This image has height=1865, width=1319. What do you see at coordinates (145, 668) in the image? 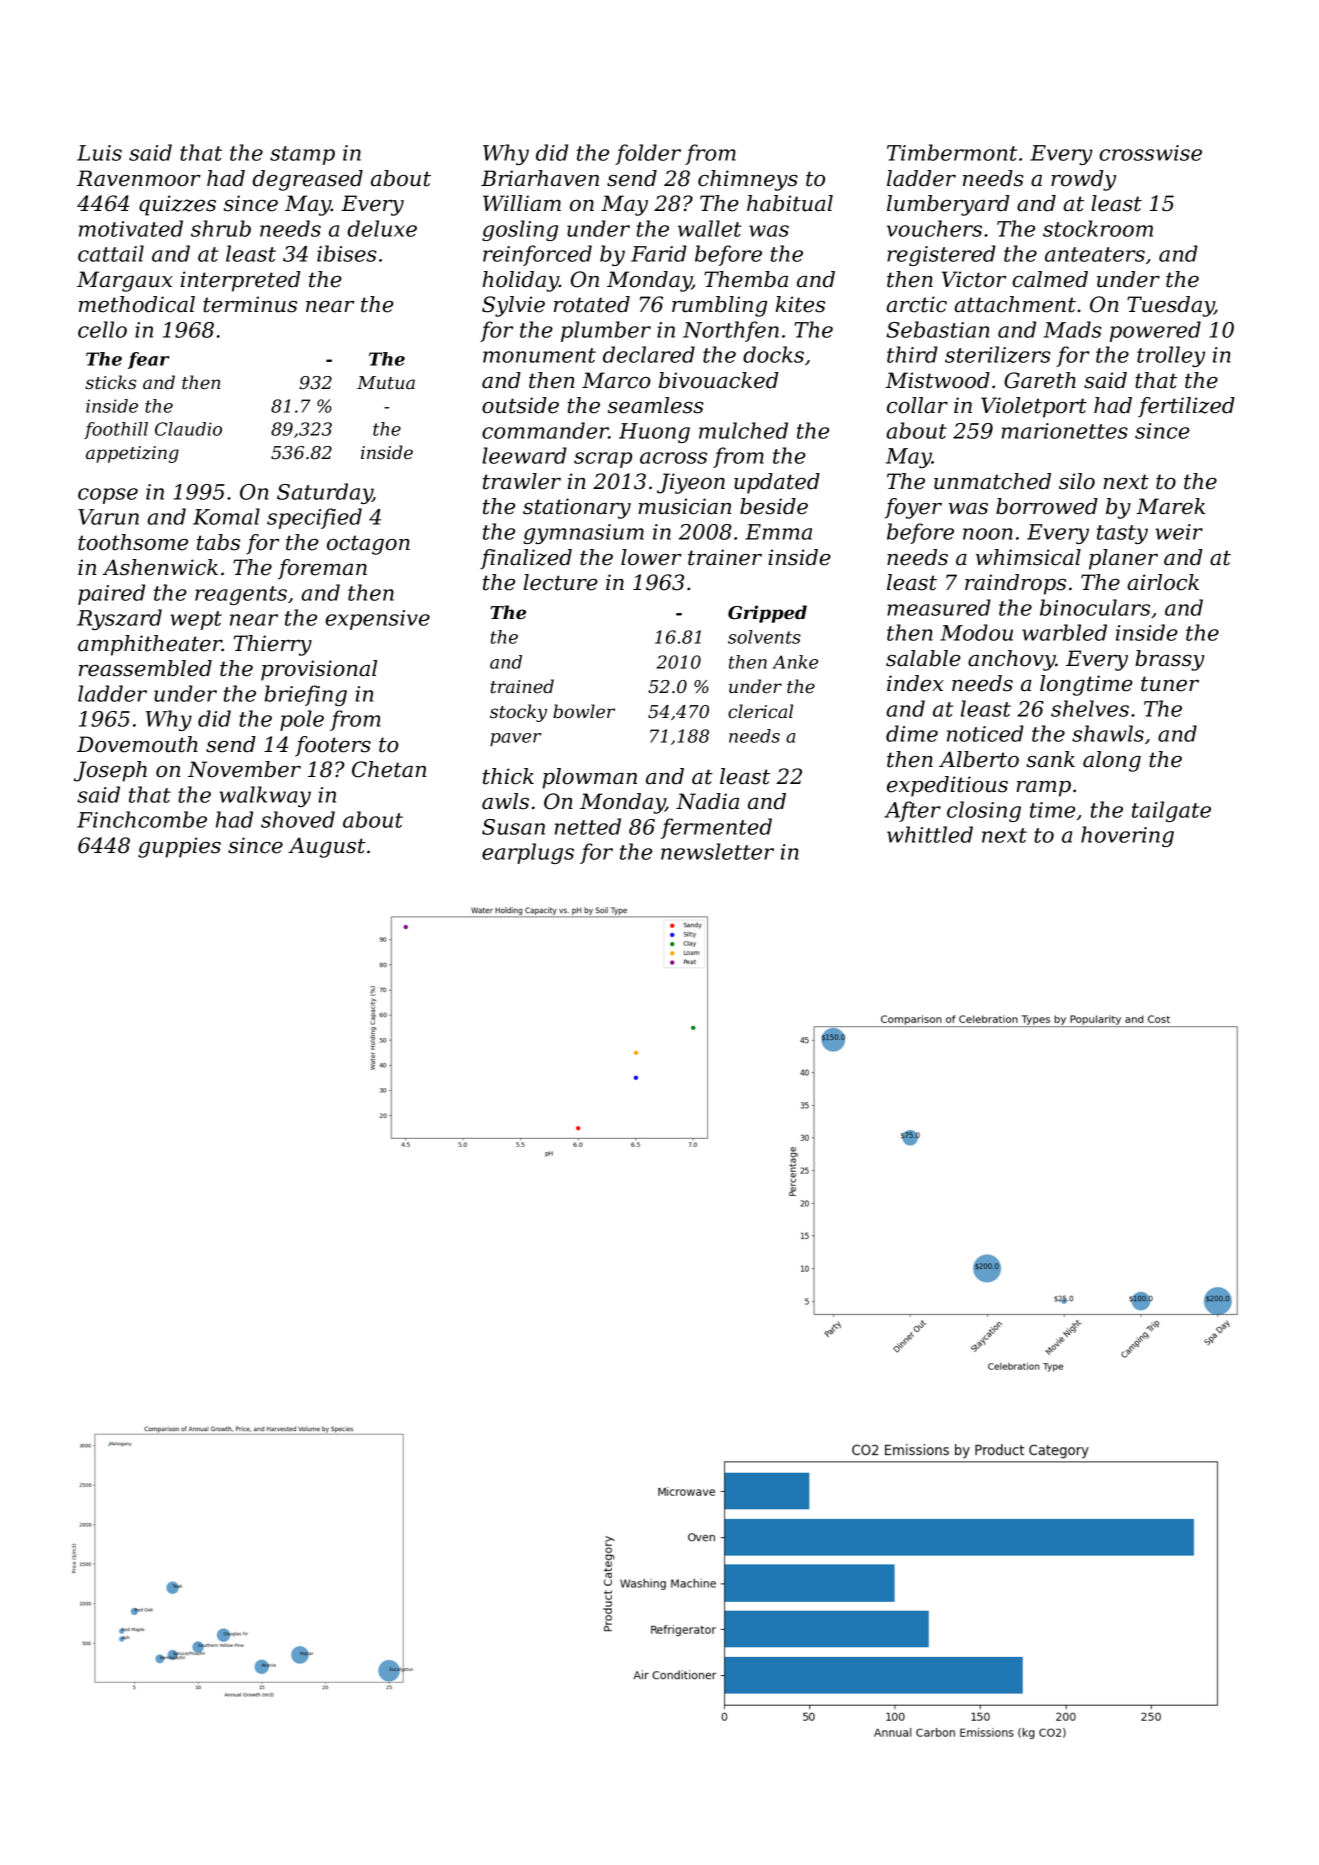
I see `reassembled` at bounding box center [145, 668].
